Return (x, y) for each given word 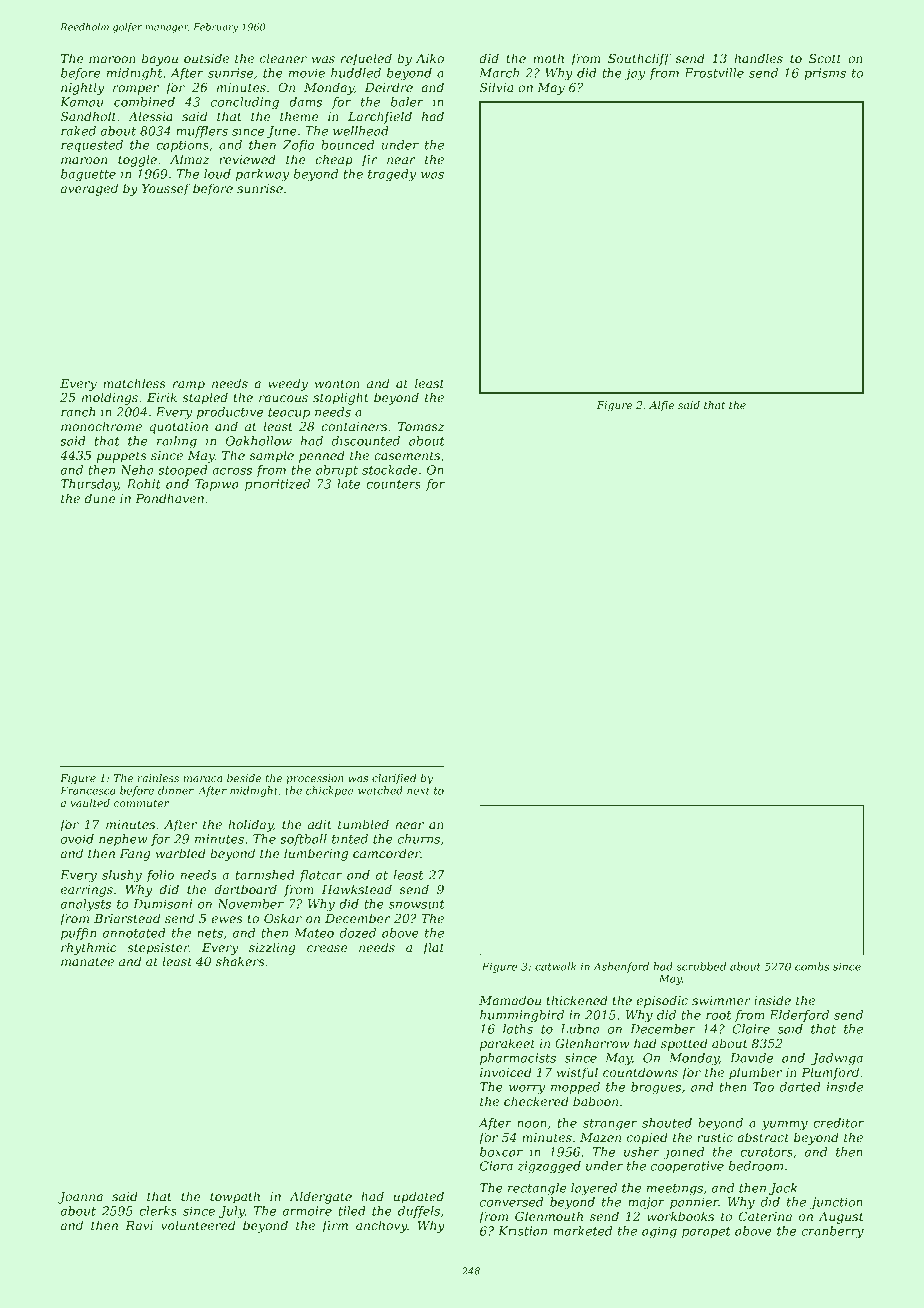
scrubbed (701, 966)
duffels (419, 1212)
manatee (87, 961)
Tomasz (421, 427)
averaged (89, 189)
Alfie (661, 406)
